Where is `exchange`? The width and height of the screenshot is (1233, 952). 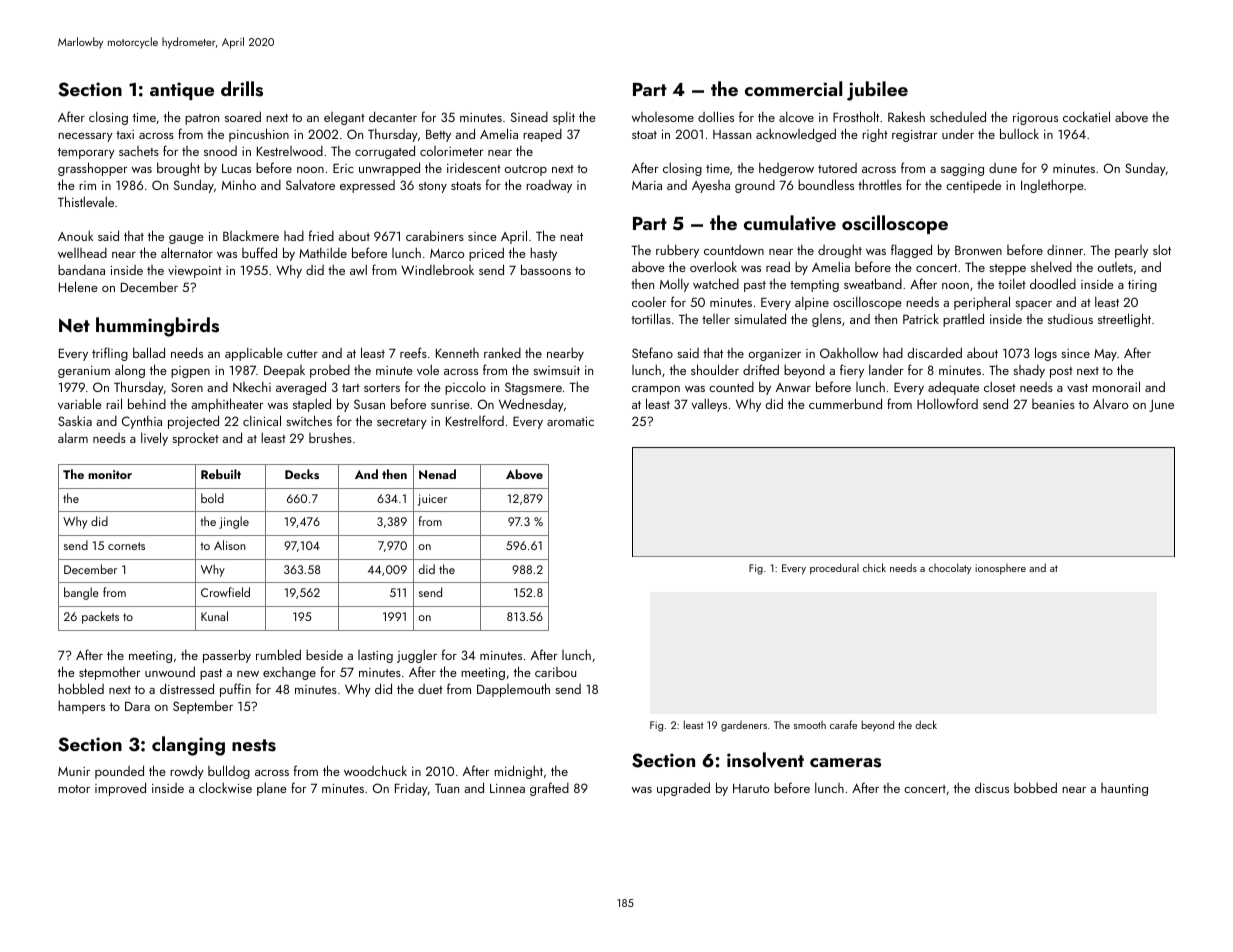
exchange is located at coordinates (289, 673).
